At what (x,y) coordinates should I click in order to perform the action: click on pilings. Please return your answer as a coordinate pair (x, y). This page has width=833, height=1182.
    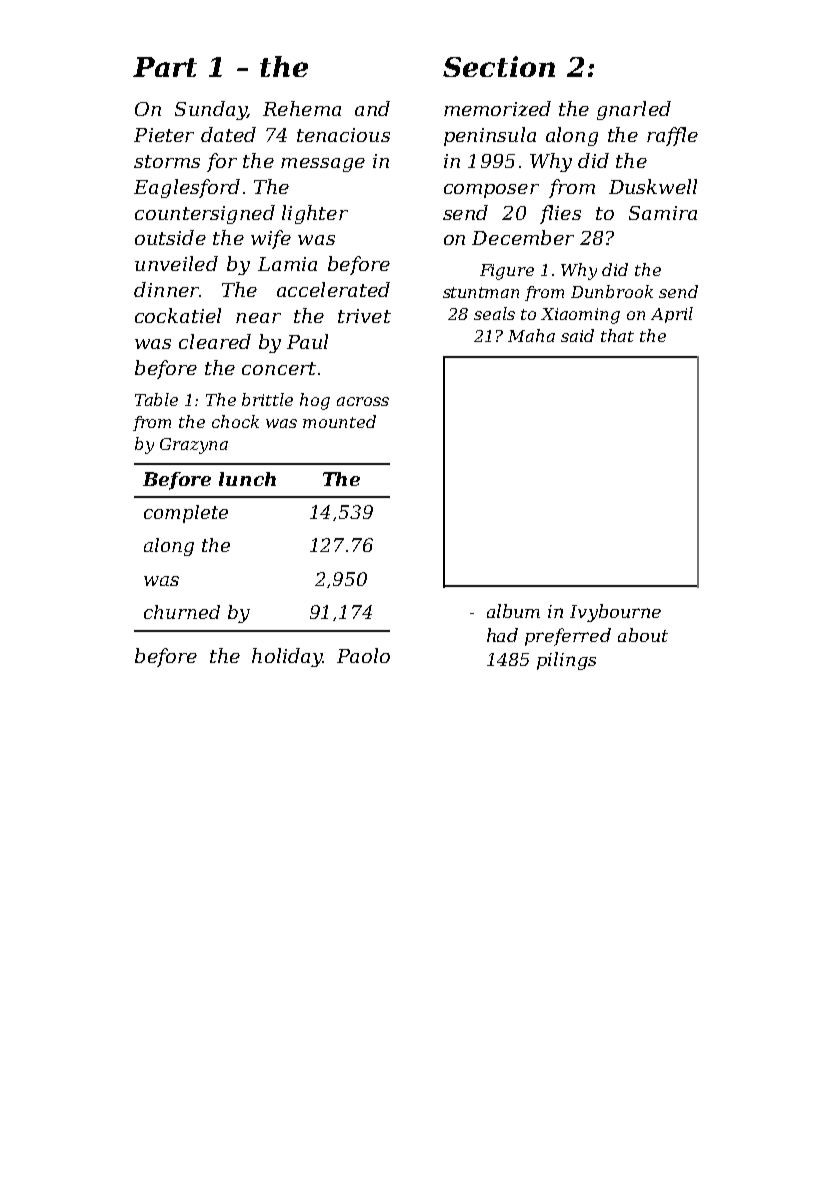
    Looking at the image, I should click on (566, 661).
